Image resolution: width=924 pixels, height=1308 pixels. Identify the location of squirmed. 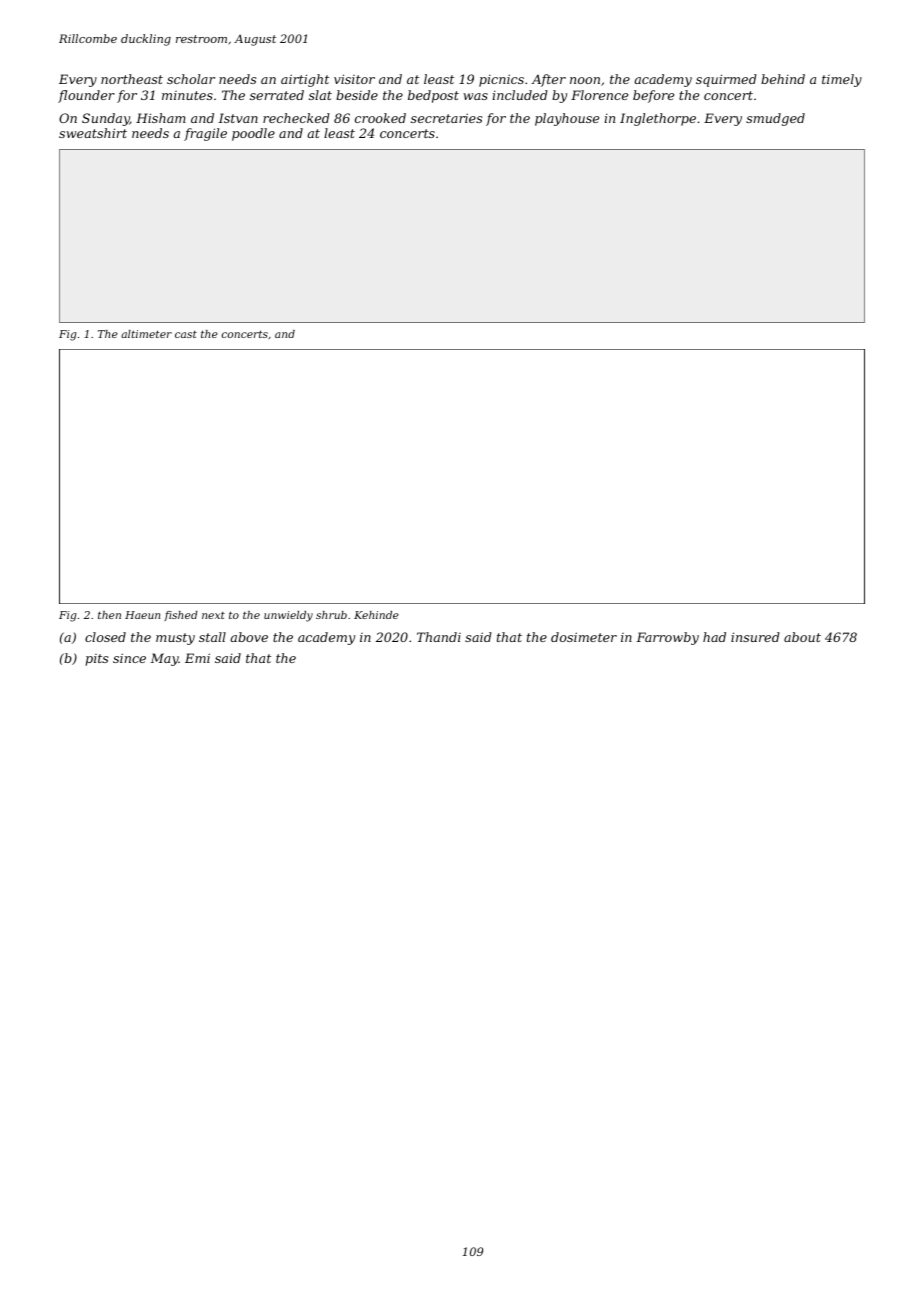
(726, 80).
